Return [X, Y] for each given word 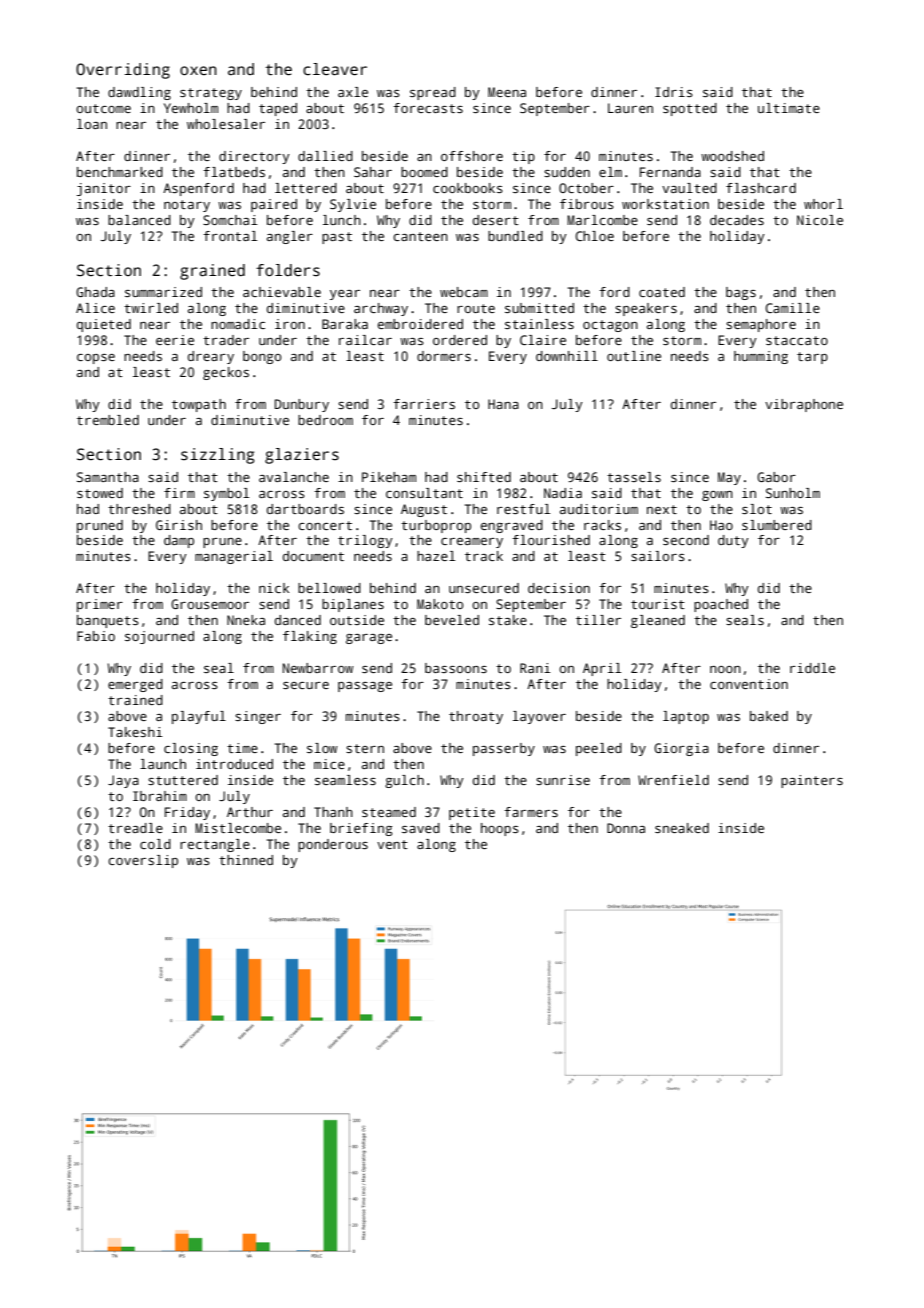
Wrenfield [673, 780]
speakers [646, 309]
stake [508, 620]
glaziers [302, 456]
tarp [812, 358]
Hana [503, 404]
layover [539, 717]
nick [274, 588]
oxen [198, 70]
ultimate [789, 108]
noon [725, 669]
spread [433, 93]
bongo [262, 357]
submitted [539, 308]
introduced [234, 764]
